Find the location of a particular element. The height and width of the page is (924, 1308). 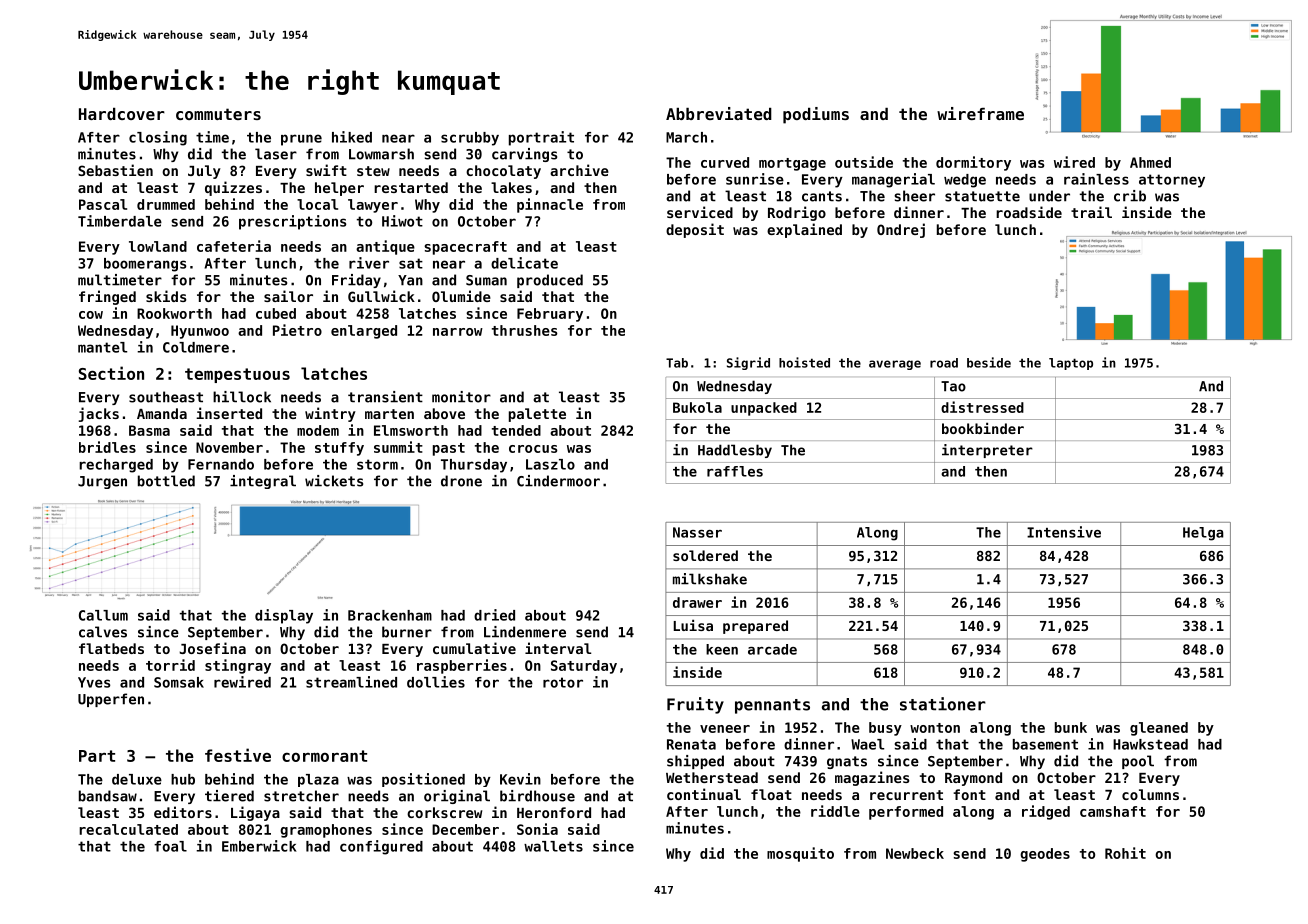

foal is located at coordinates (170, 846).
